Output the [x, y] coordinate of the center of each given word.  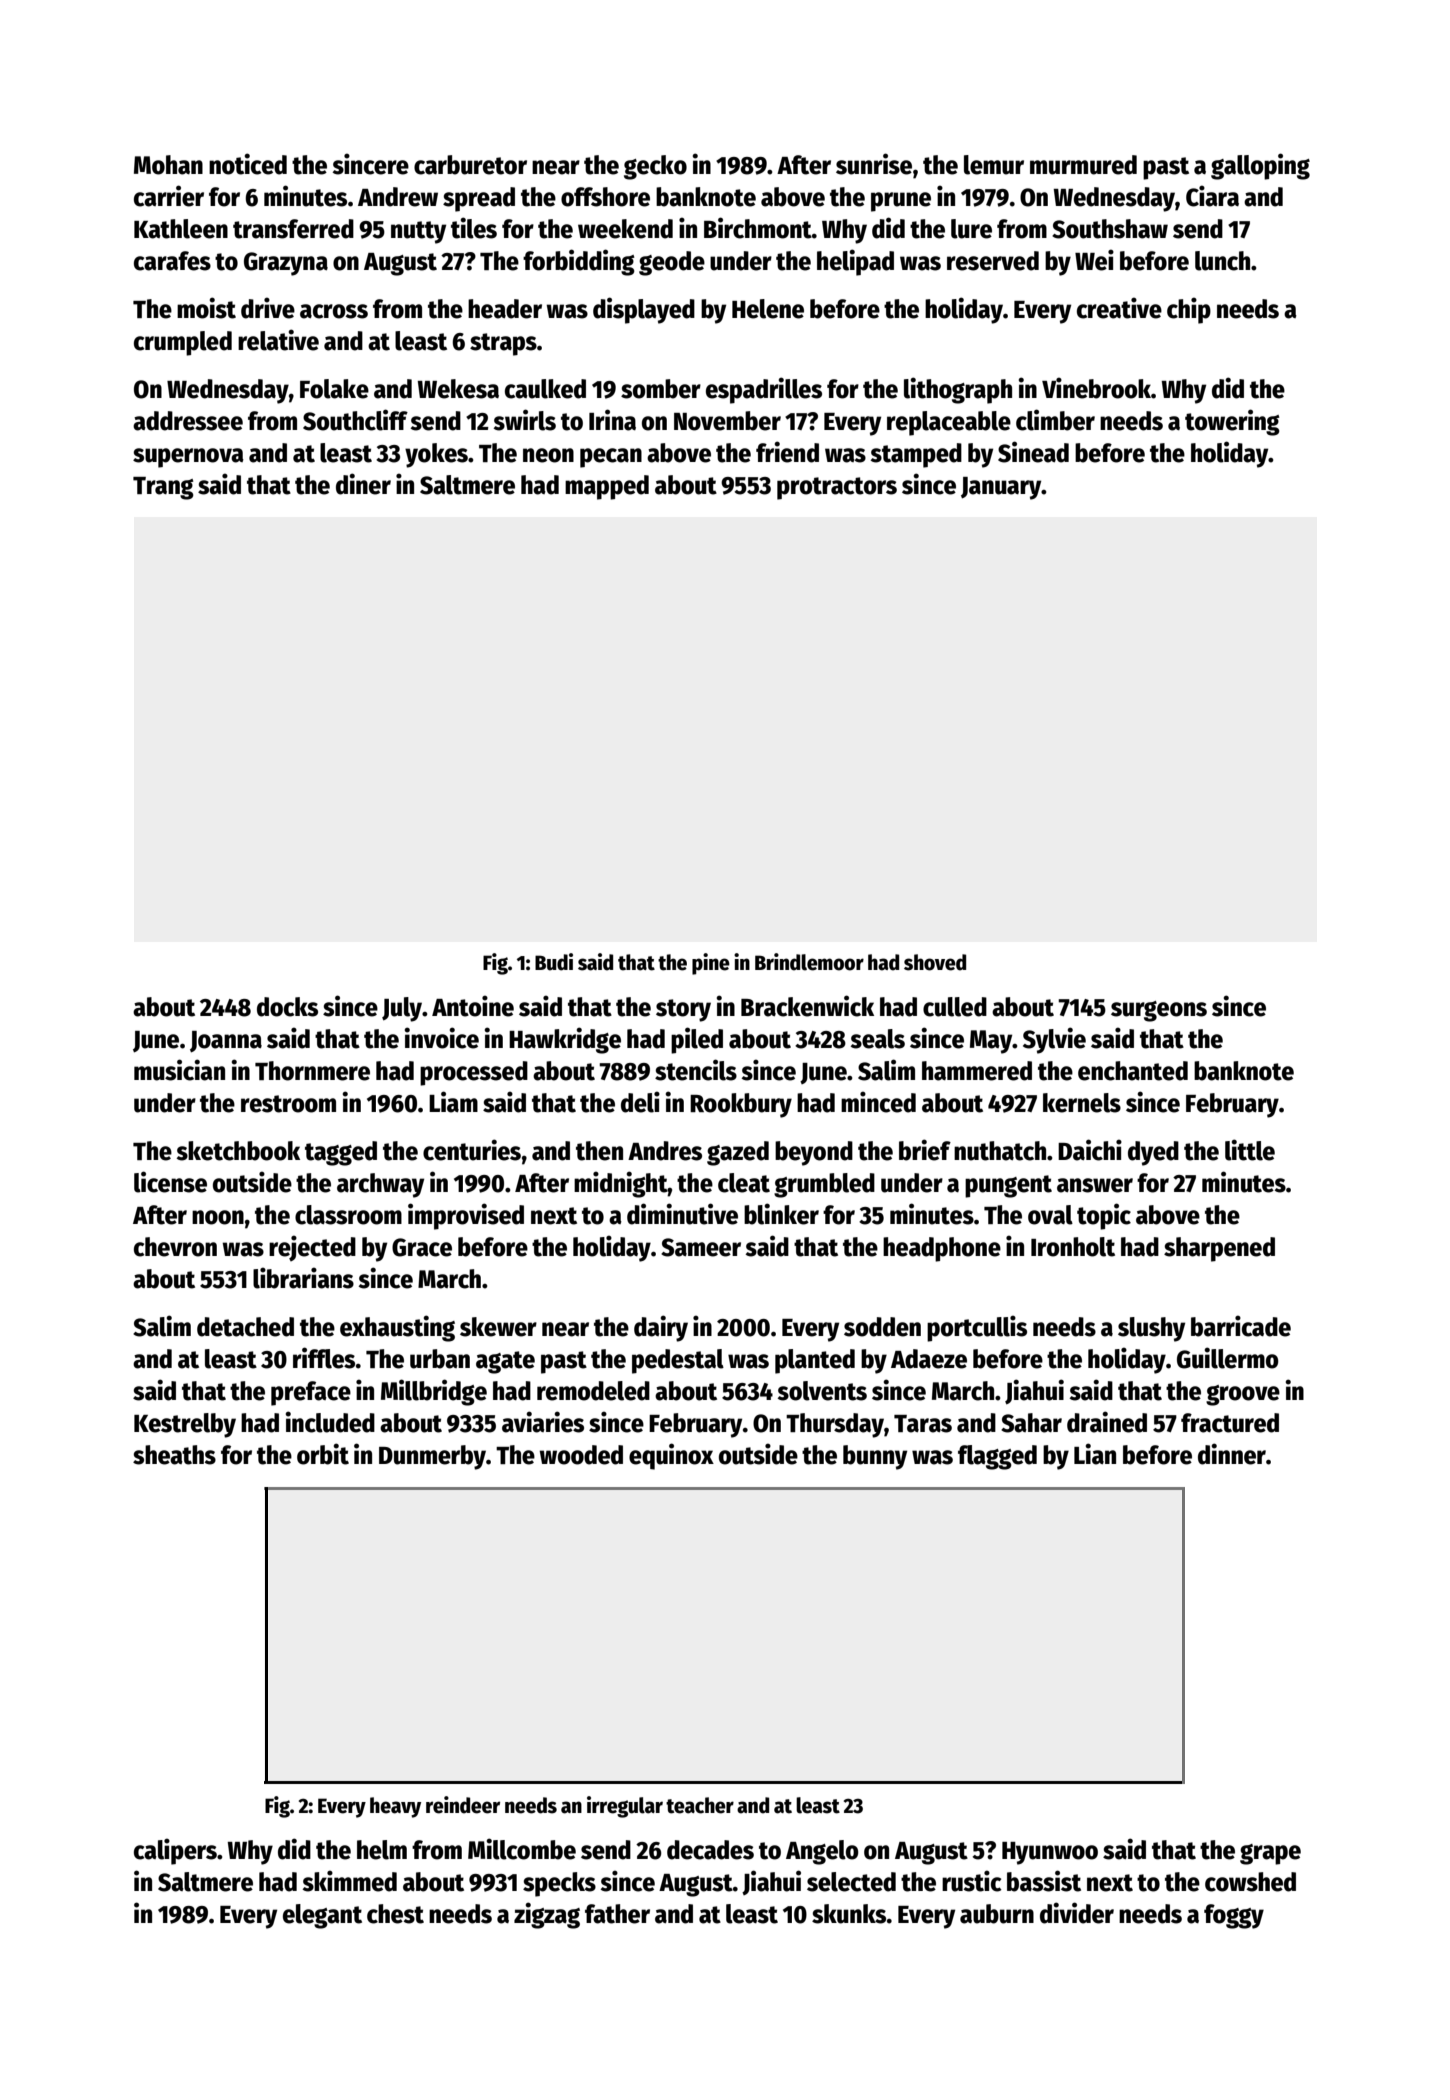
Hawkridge [565, 1040]
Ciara [1212, 196]
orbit [323, 1454]
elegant [322, 1916]
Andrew [398, 197]
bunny [875, 1457]
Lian [1095, 1454]
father [617, 1914]
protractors [837, 488]
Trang [163, 488]
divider [1077, 1913]
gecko [655, 167]
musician [179, 1070]
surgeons [1159, 1011]
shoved [935, 962]
